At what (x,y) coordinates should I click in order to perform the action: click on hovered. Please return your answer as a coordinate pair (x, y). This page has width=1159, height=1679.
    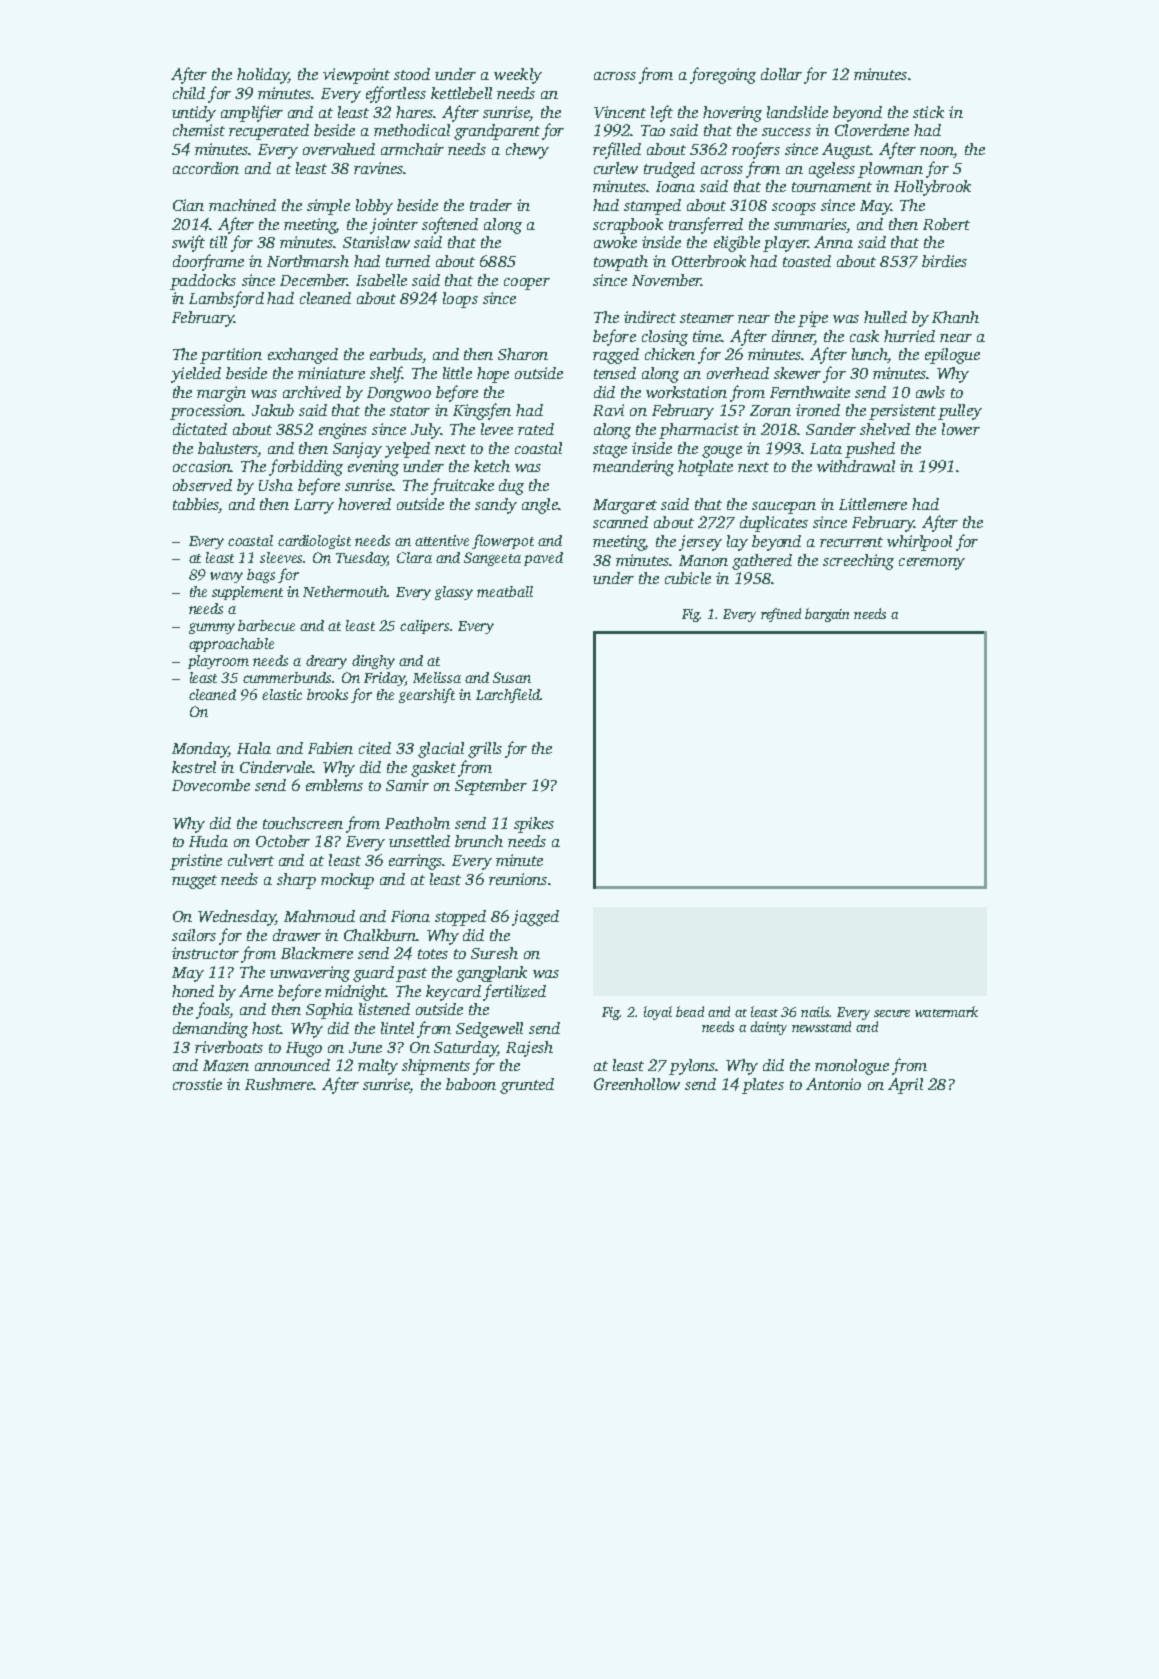
    Looking at the image, I should click on (364, 504).
